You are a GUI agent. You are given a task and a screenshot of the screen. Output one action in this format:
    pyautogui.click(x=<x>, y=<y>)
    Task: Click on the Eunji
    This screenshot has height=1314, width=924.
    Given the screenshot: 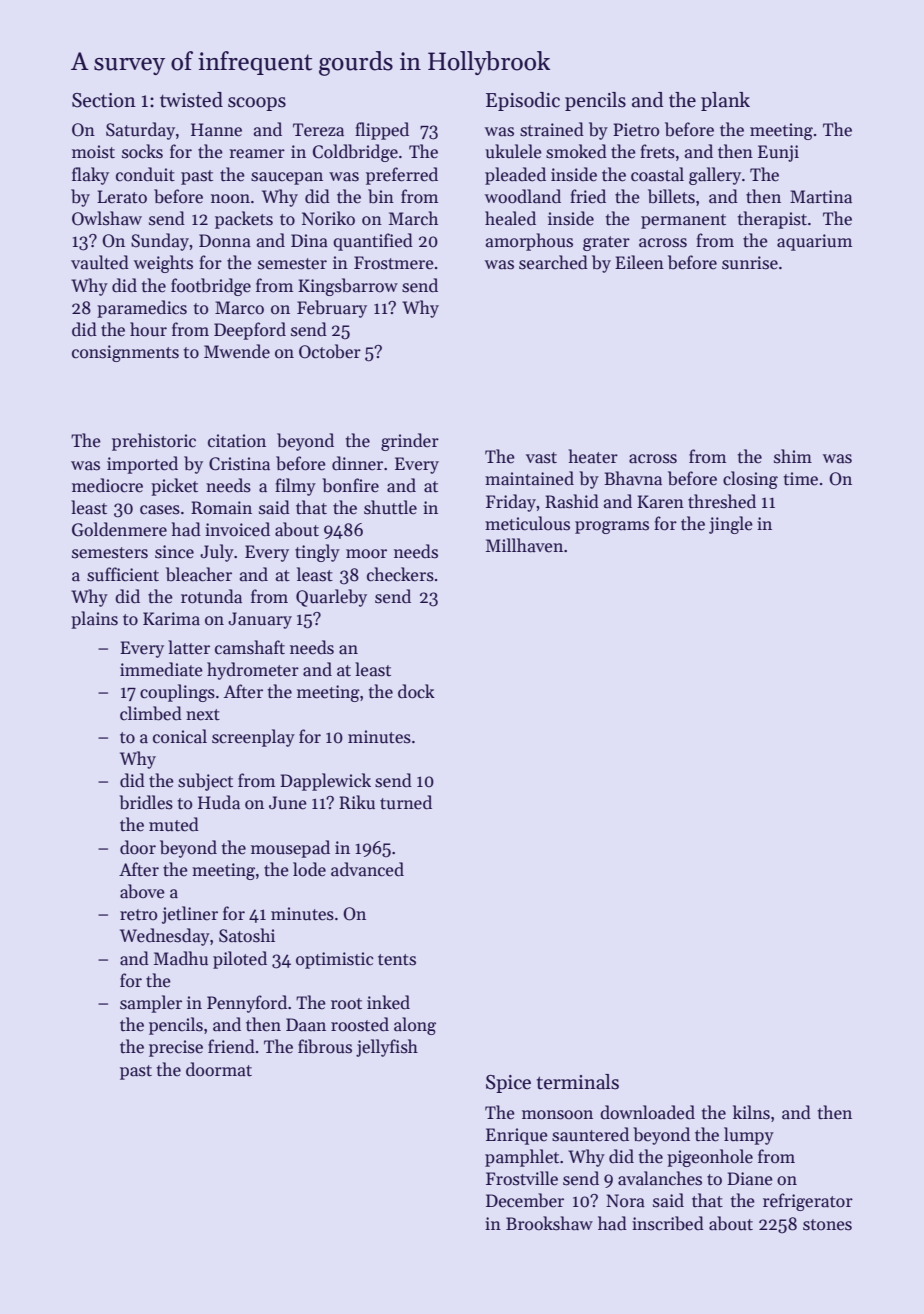 What is the action you would take?
    pyautogui.click(x=778, y=153)
